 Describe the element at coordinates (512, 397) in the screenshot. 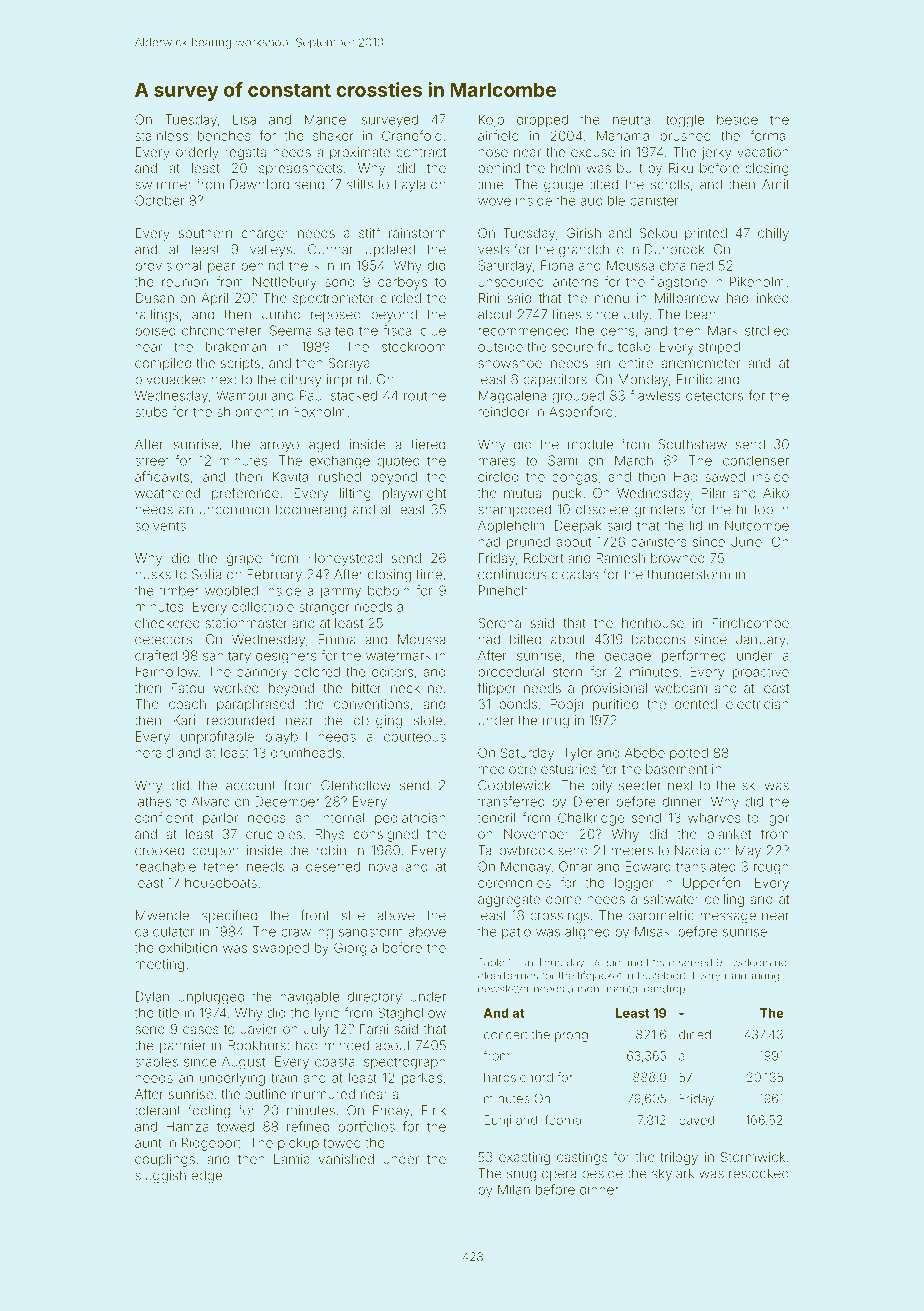

I see `Magdalena` at that location.
